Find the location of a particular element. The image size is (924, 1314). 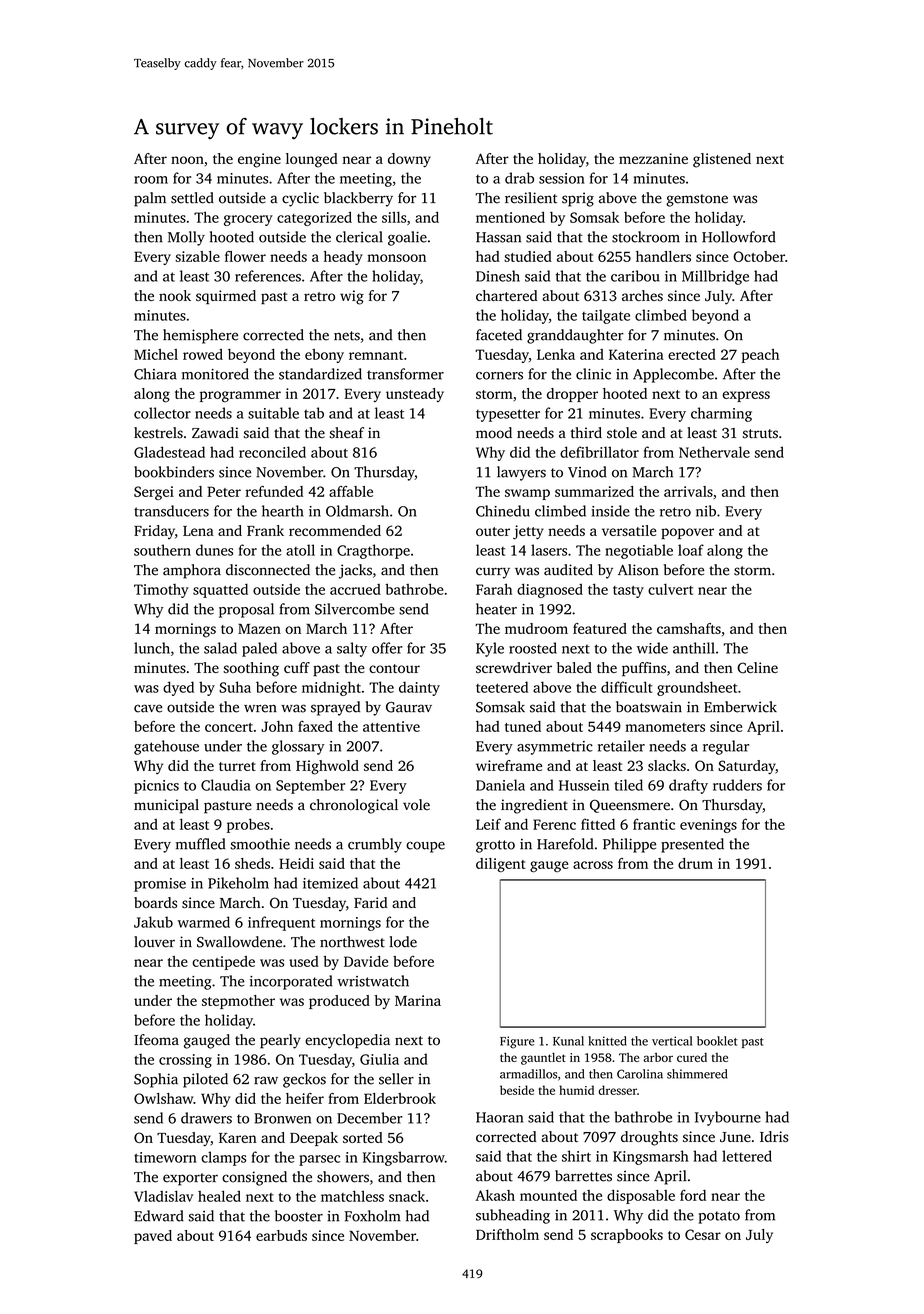

earbuds is located at coordinates (281, 1235).
